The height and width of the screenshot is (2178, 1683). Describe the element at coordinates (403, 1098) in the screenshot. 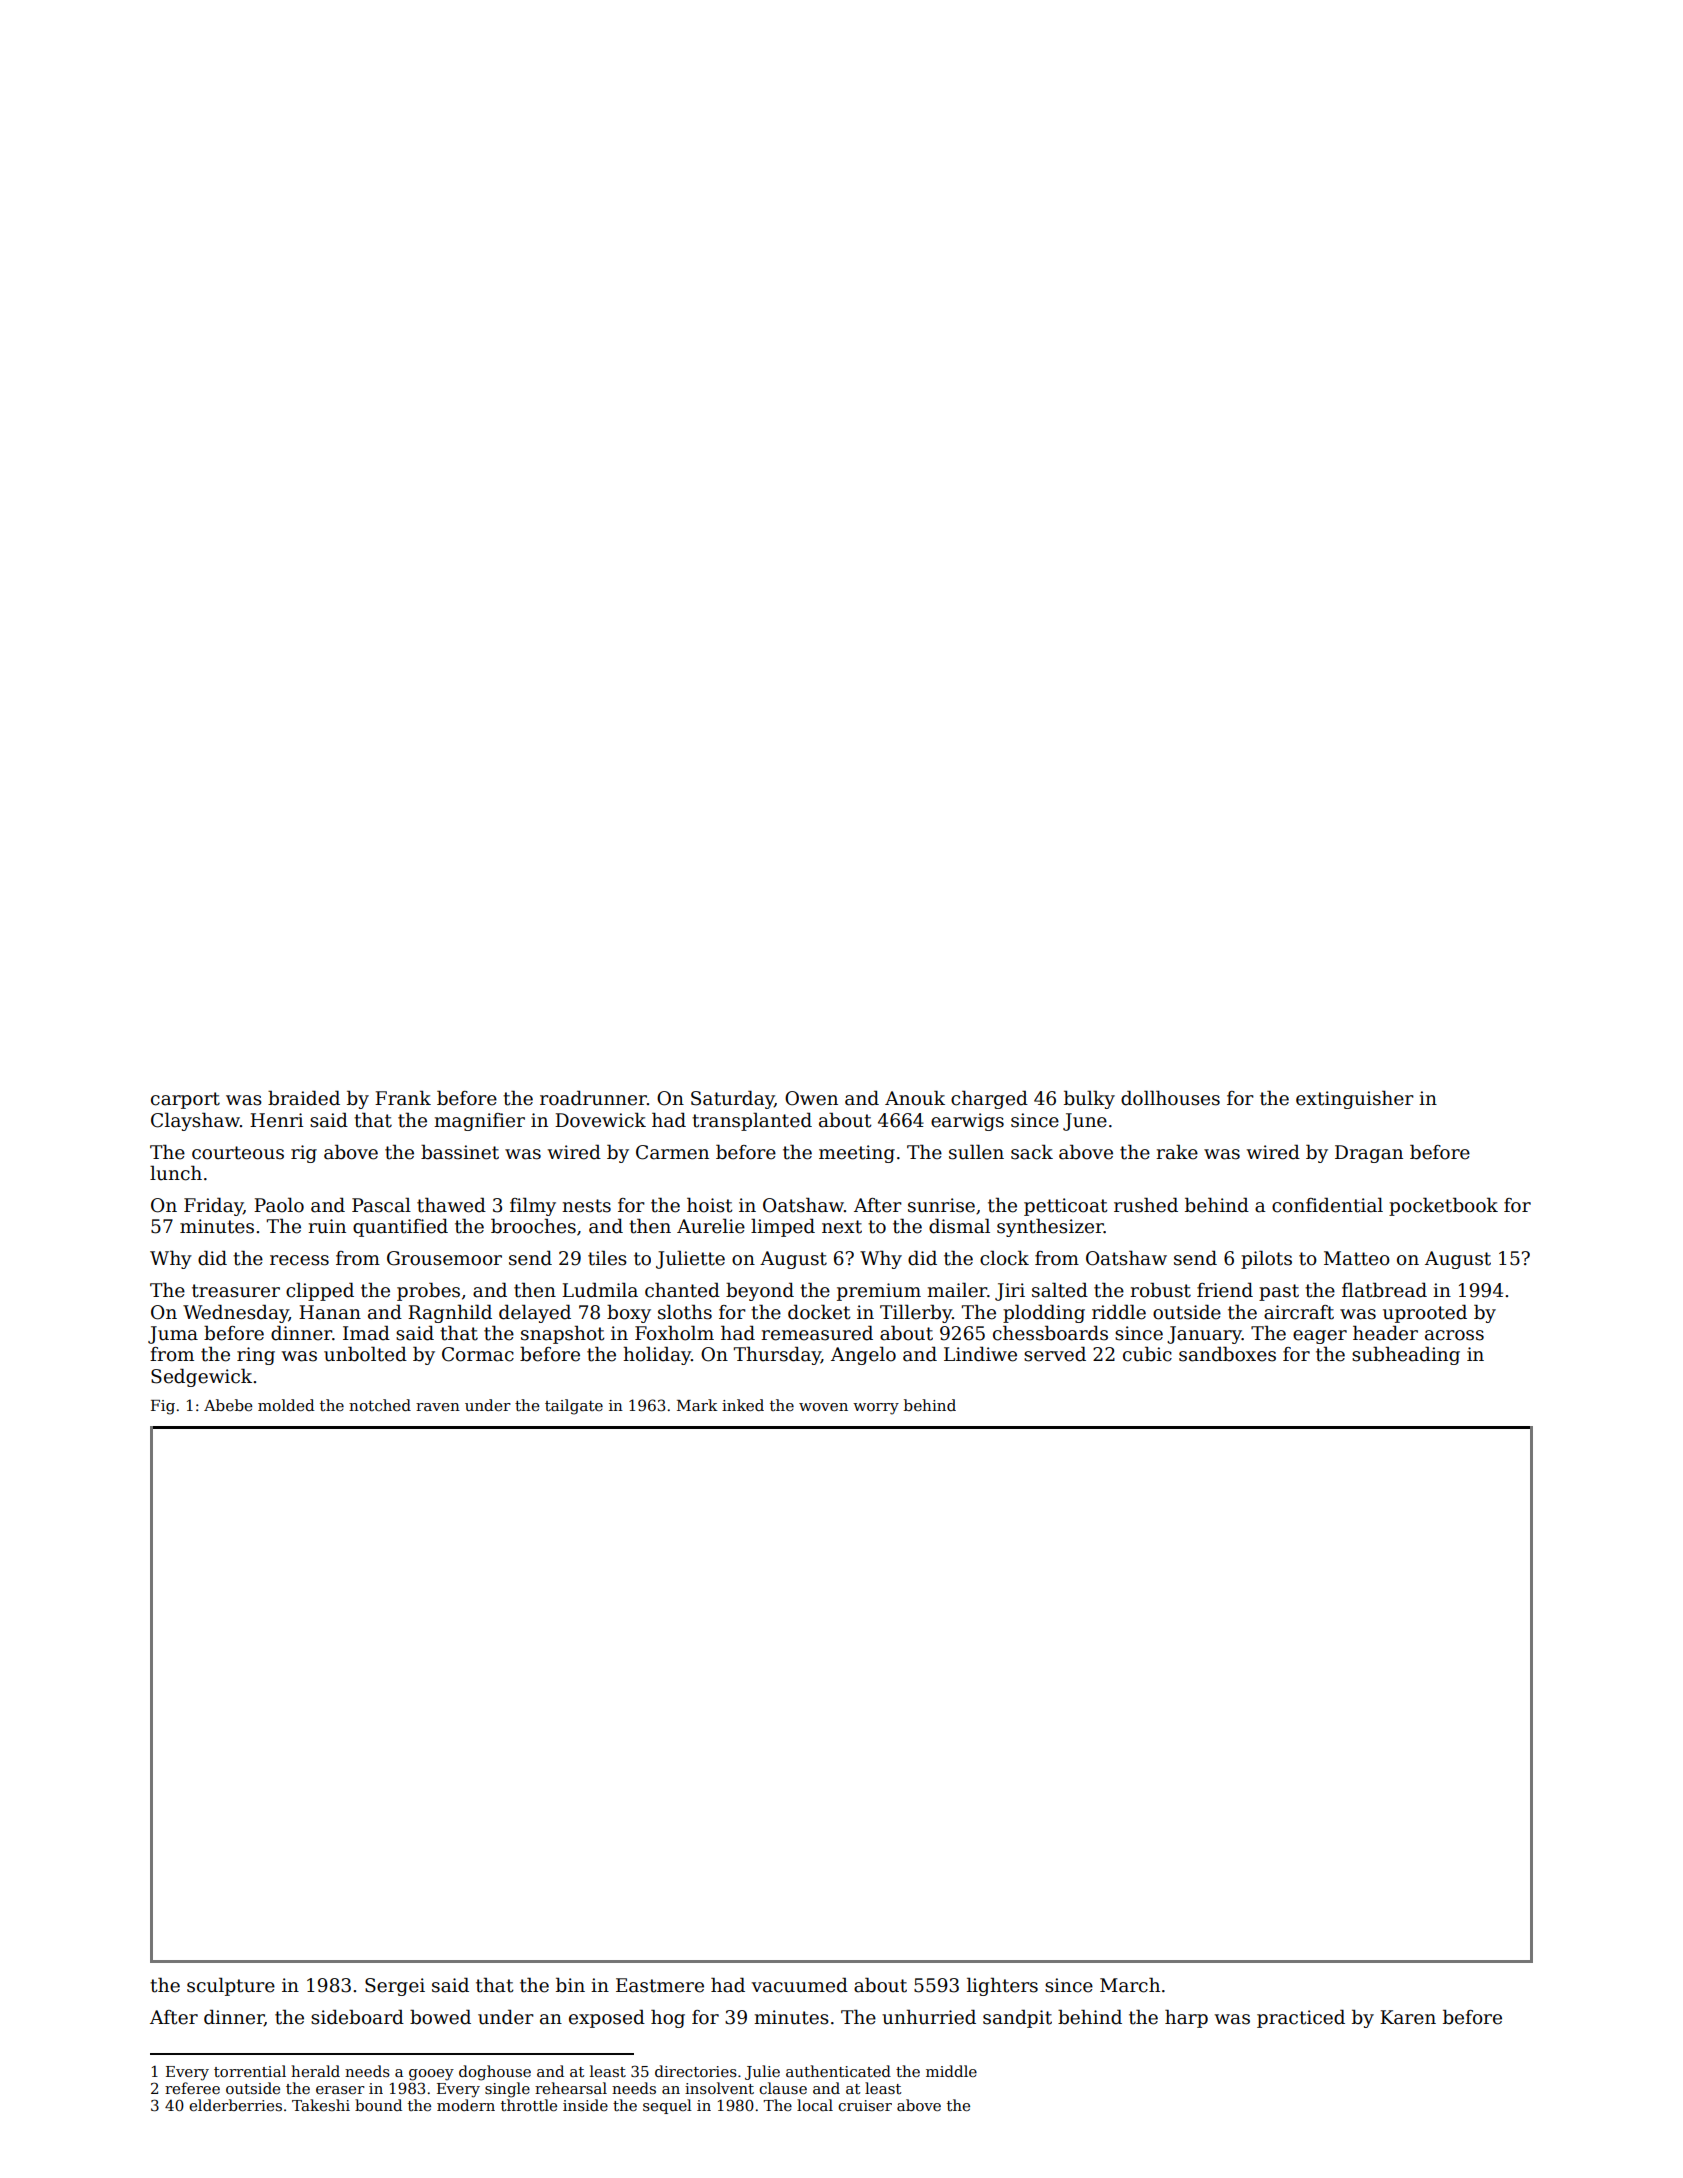

I see `Frank` at that location.
